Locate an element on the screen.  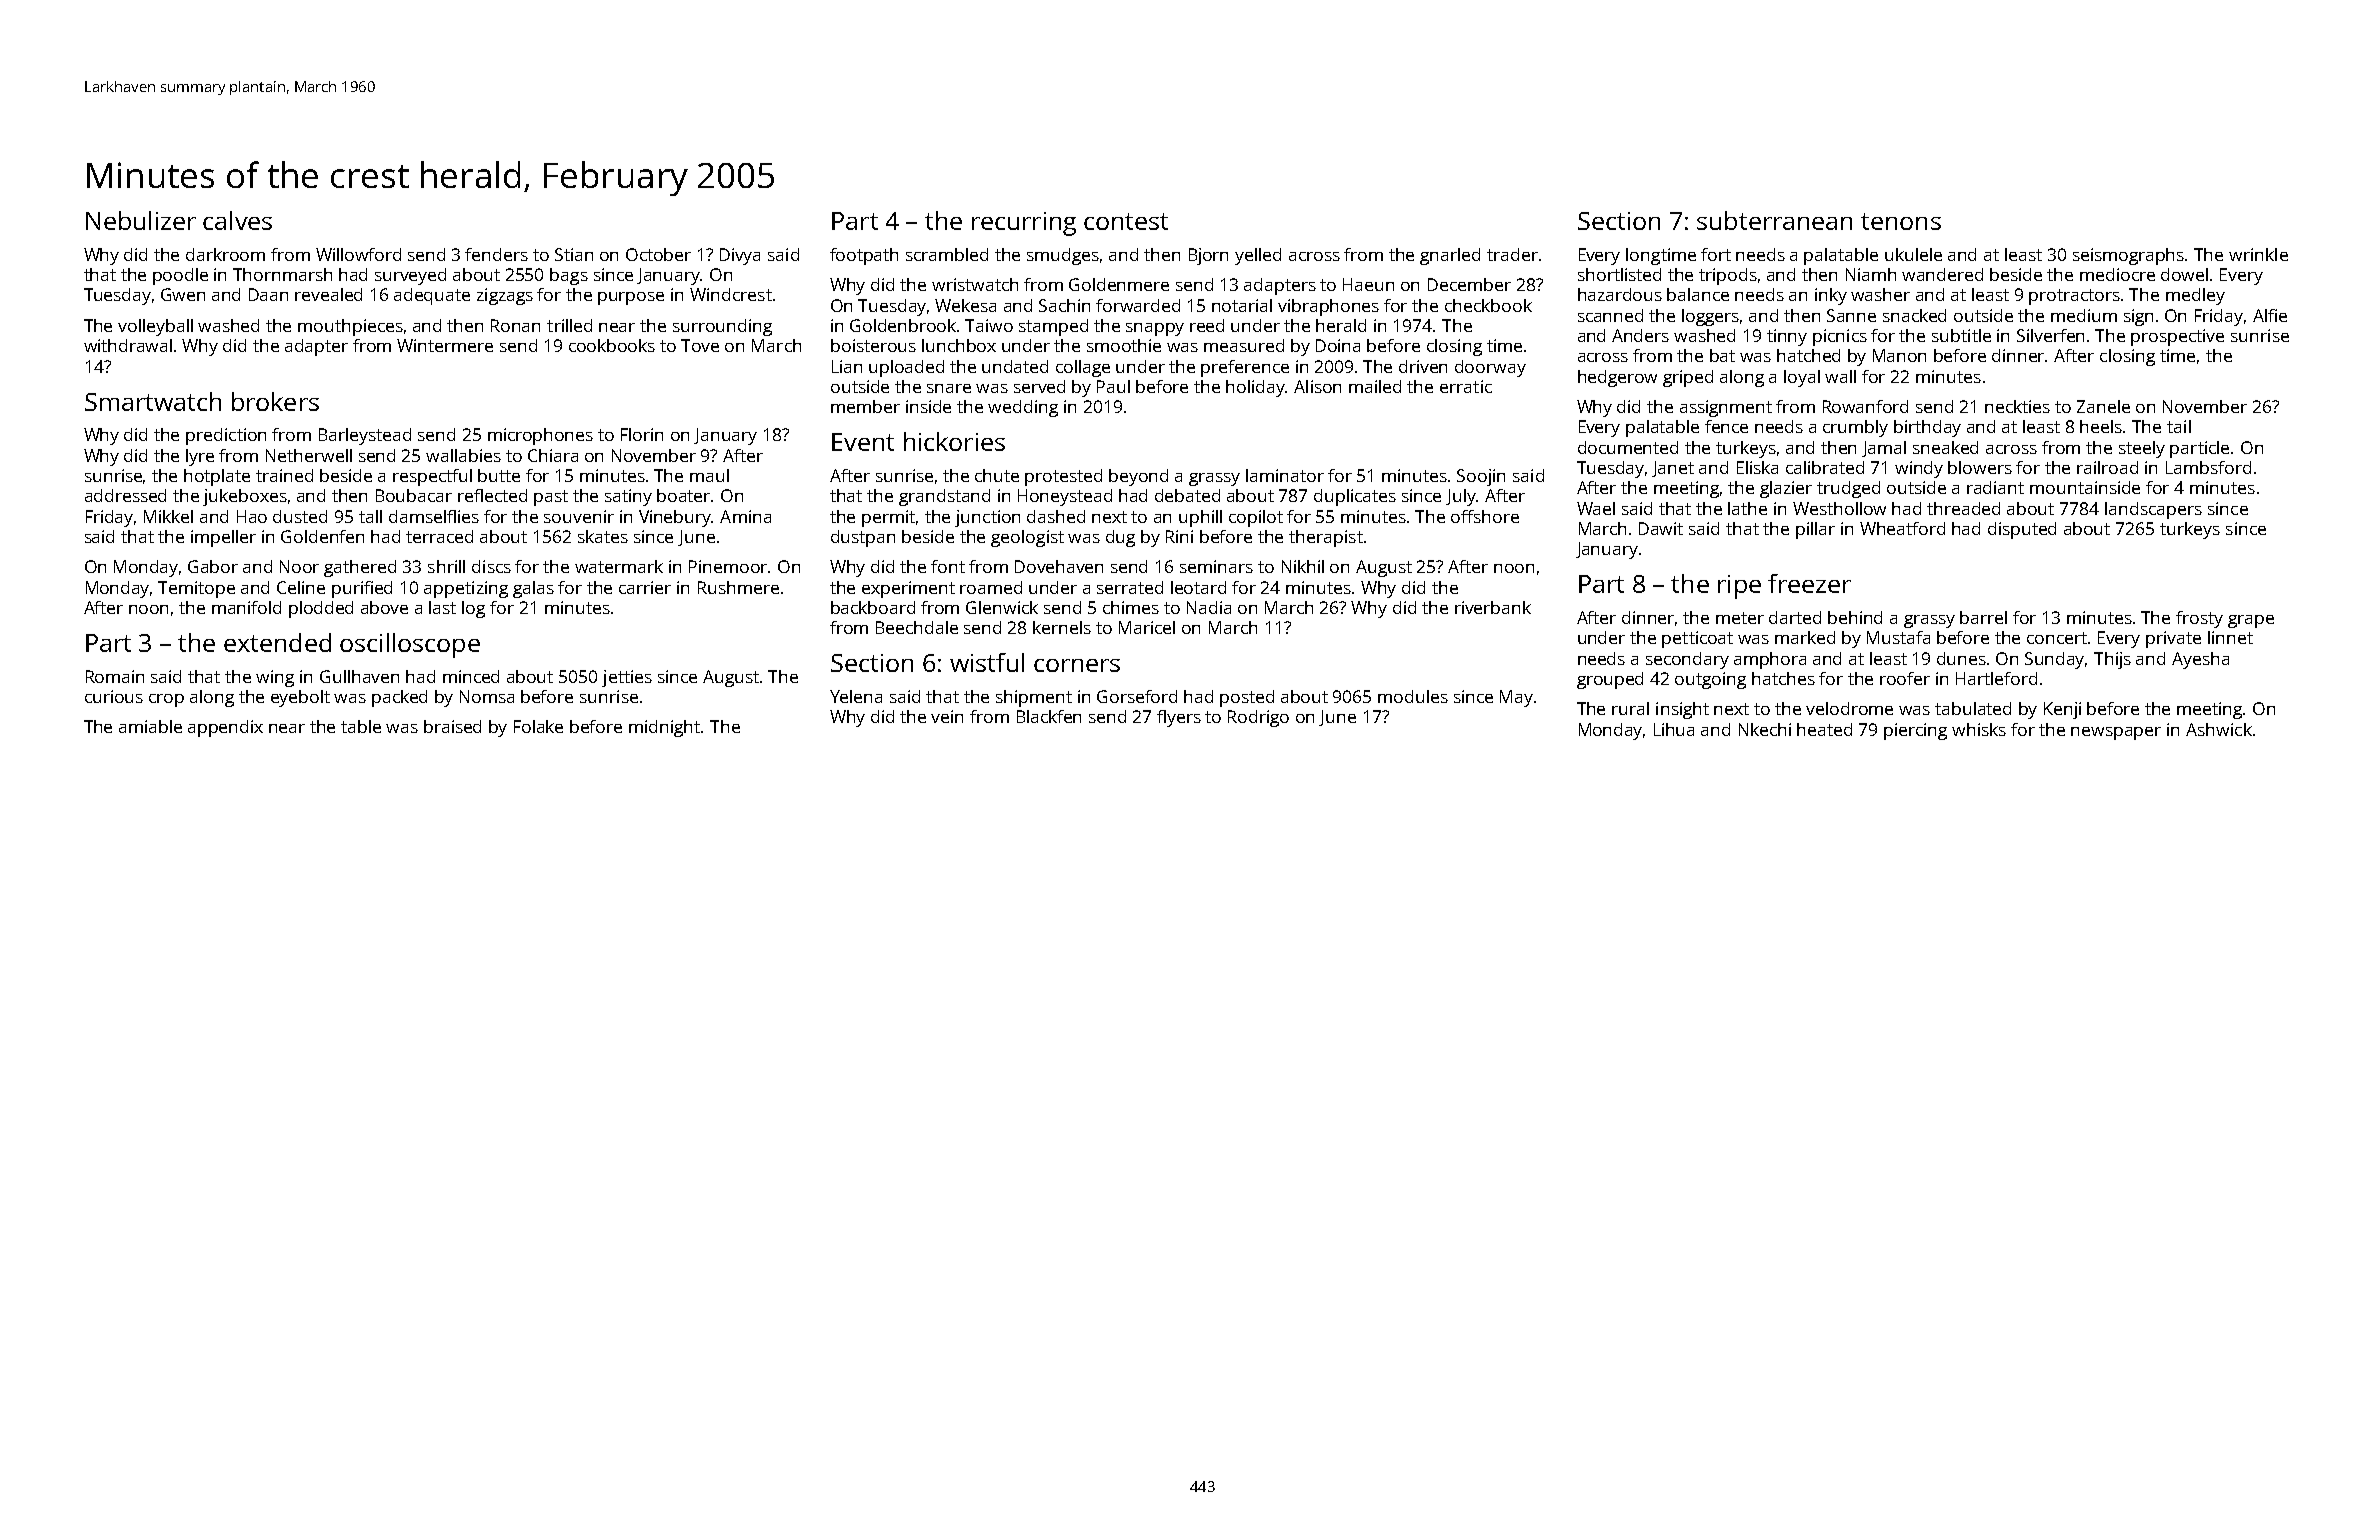
recurring is located at coordinates (1024, 224).
